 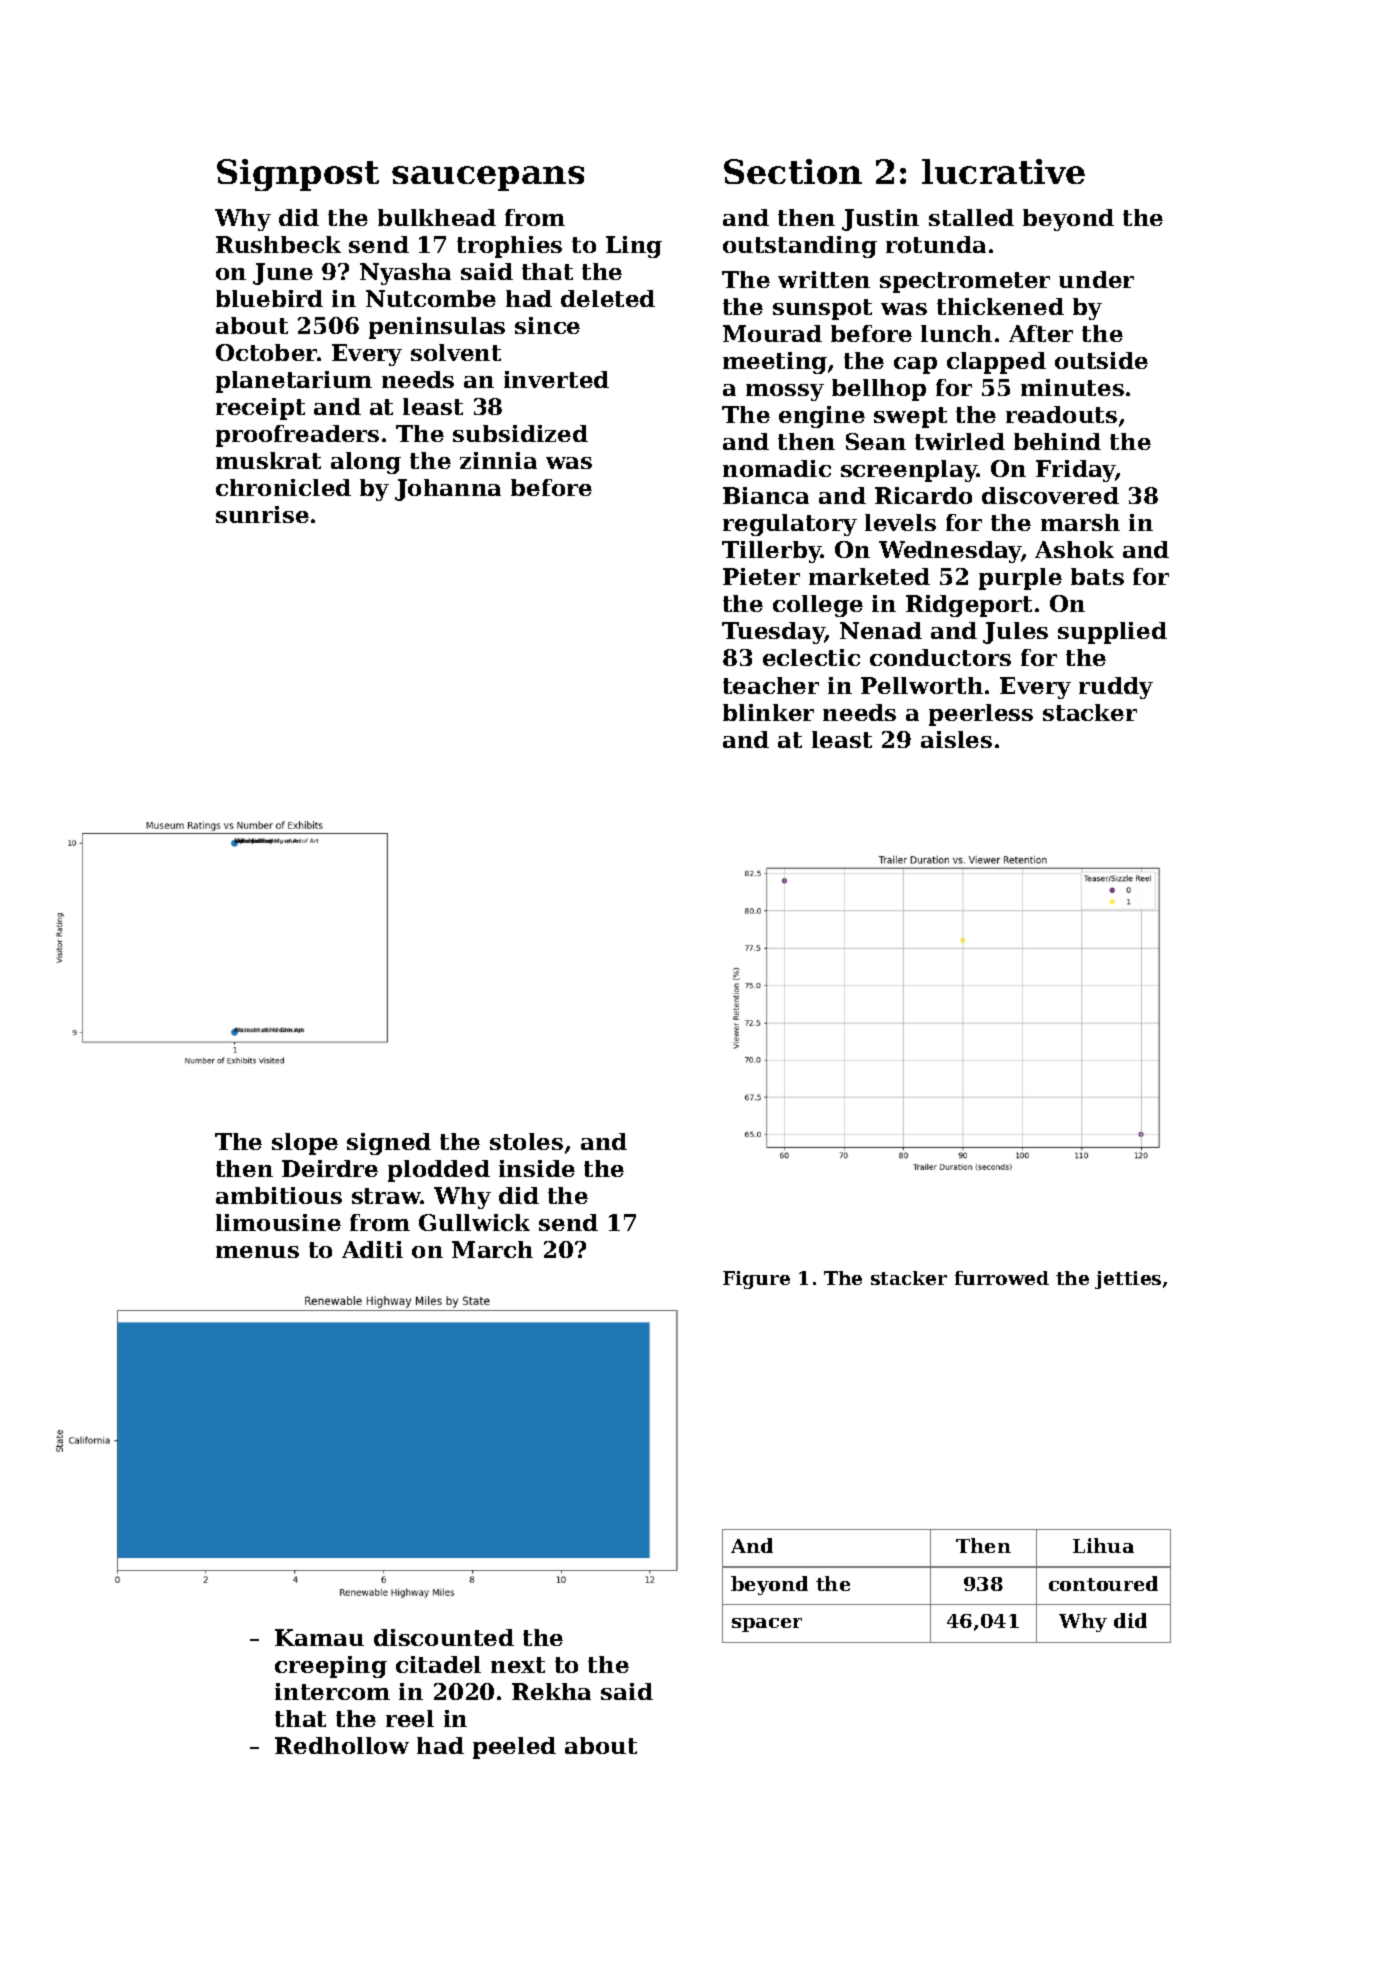 What do you see at coordinates (342, 1745) in the screenshot?
I see `Redhollow` at bounding box center [342, 1745].
